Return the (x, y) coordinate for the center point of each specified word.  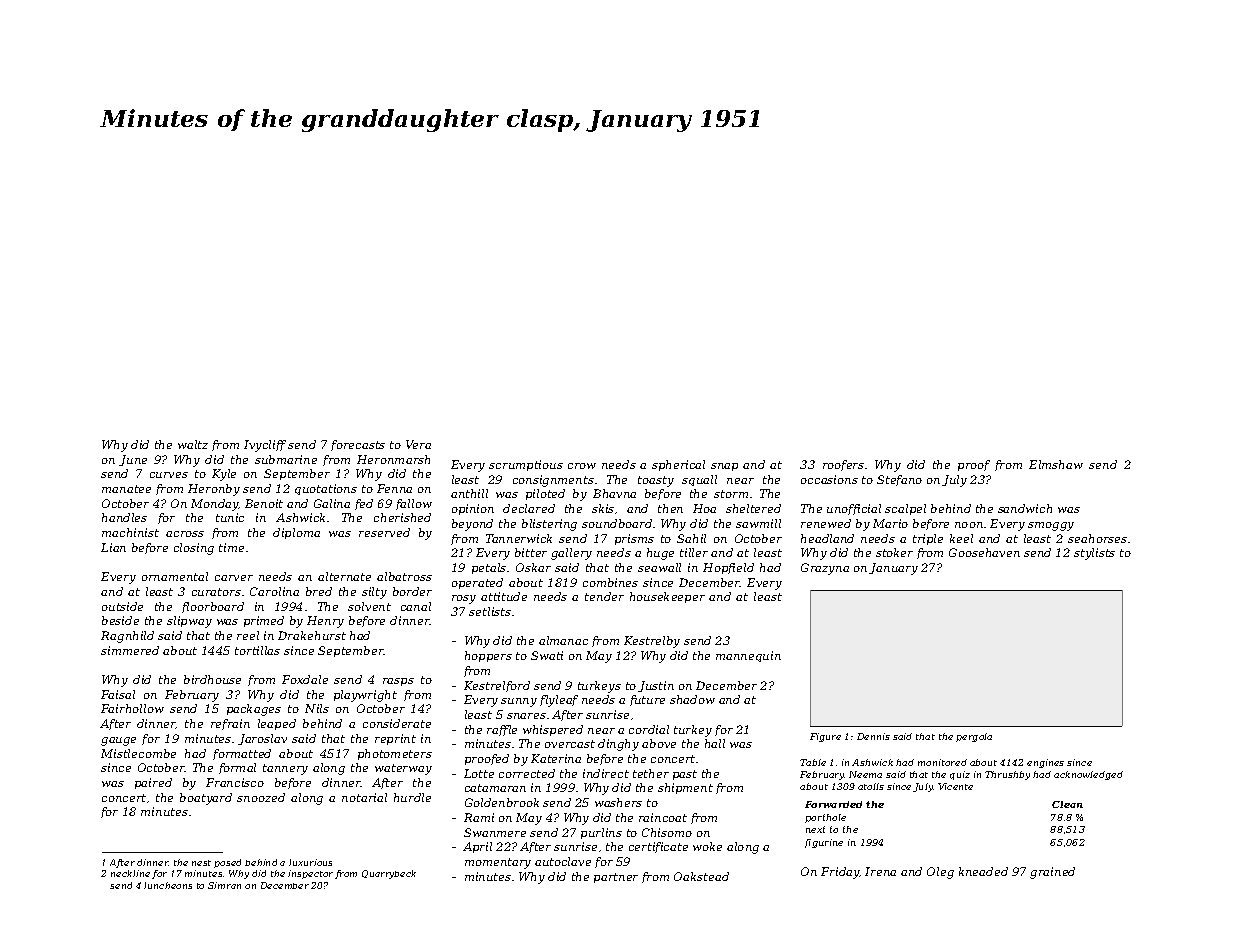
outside (122, 606)
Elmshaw (1056, 464)
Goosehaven (984, 552)
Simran (224, 885)
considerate (397, 723)
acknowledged (1088, 775)
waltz (193, 444)
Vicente (955, 786)
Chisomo (667, 832)
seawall (659, 567)
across (185, 534)
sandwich (1025, 508)
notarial (364, 797)
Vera (418, 444)
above (659, 743)
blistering (549, 525)
